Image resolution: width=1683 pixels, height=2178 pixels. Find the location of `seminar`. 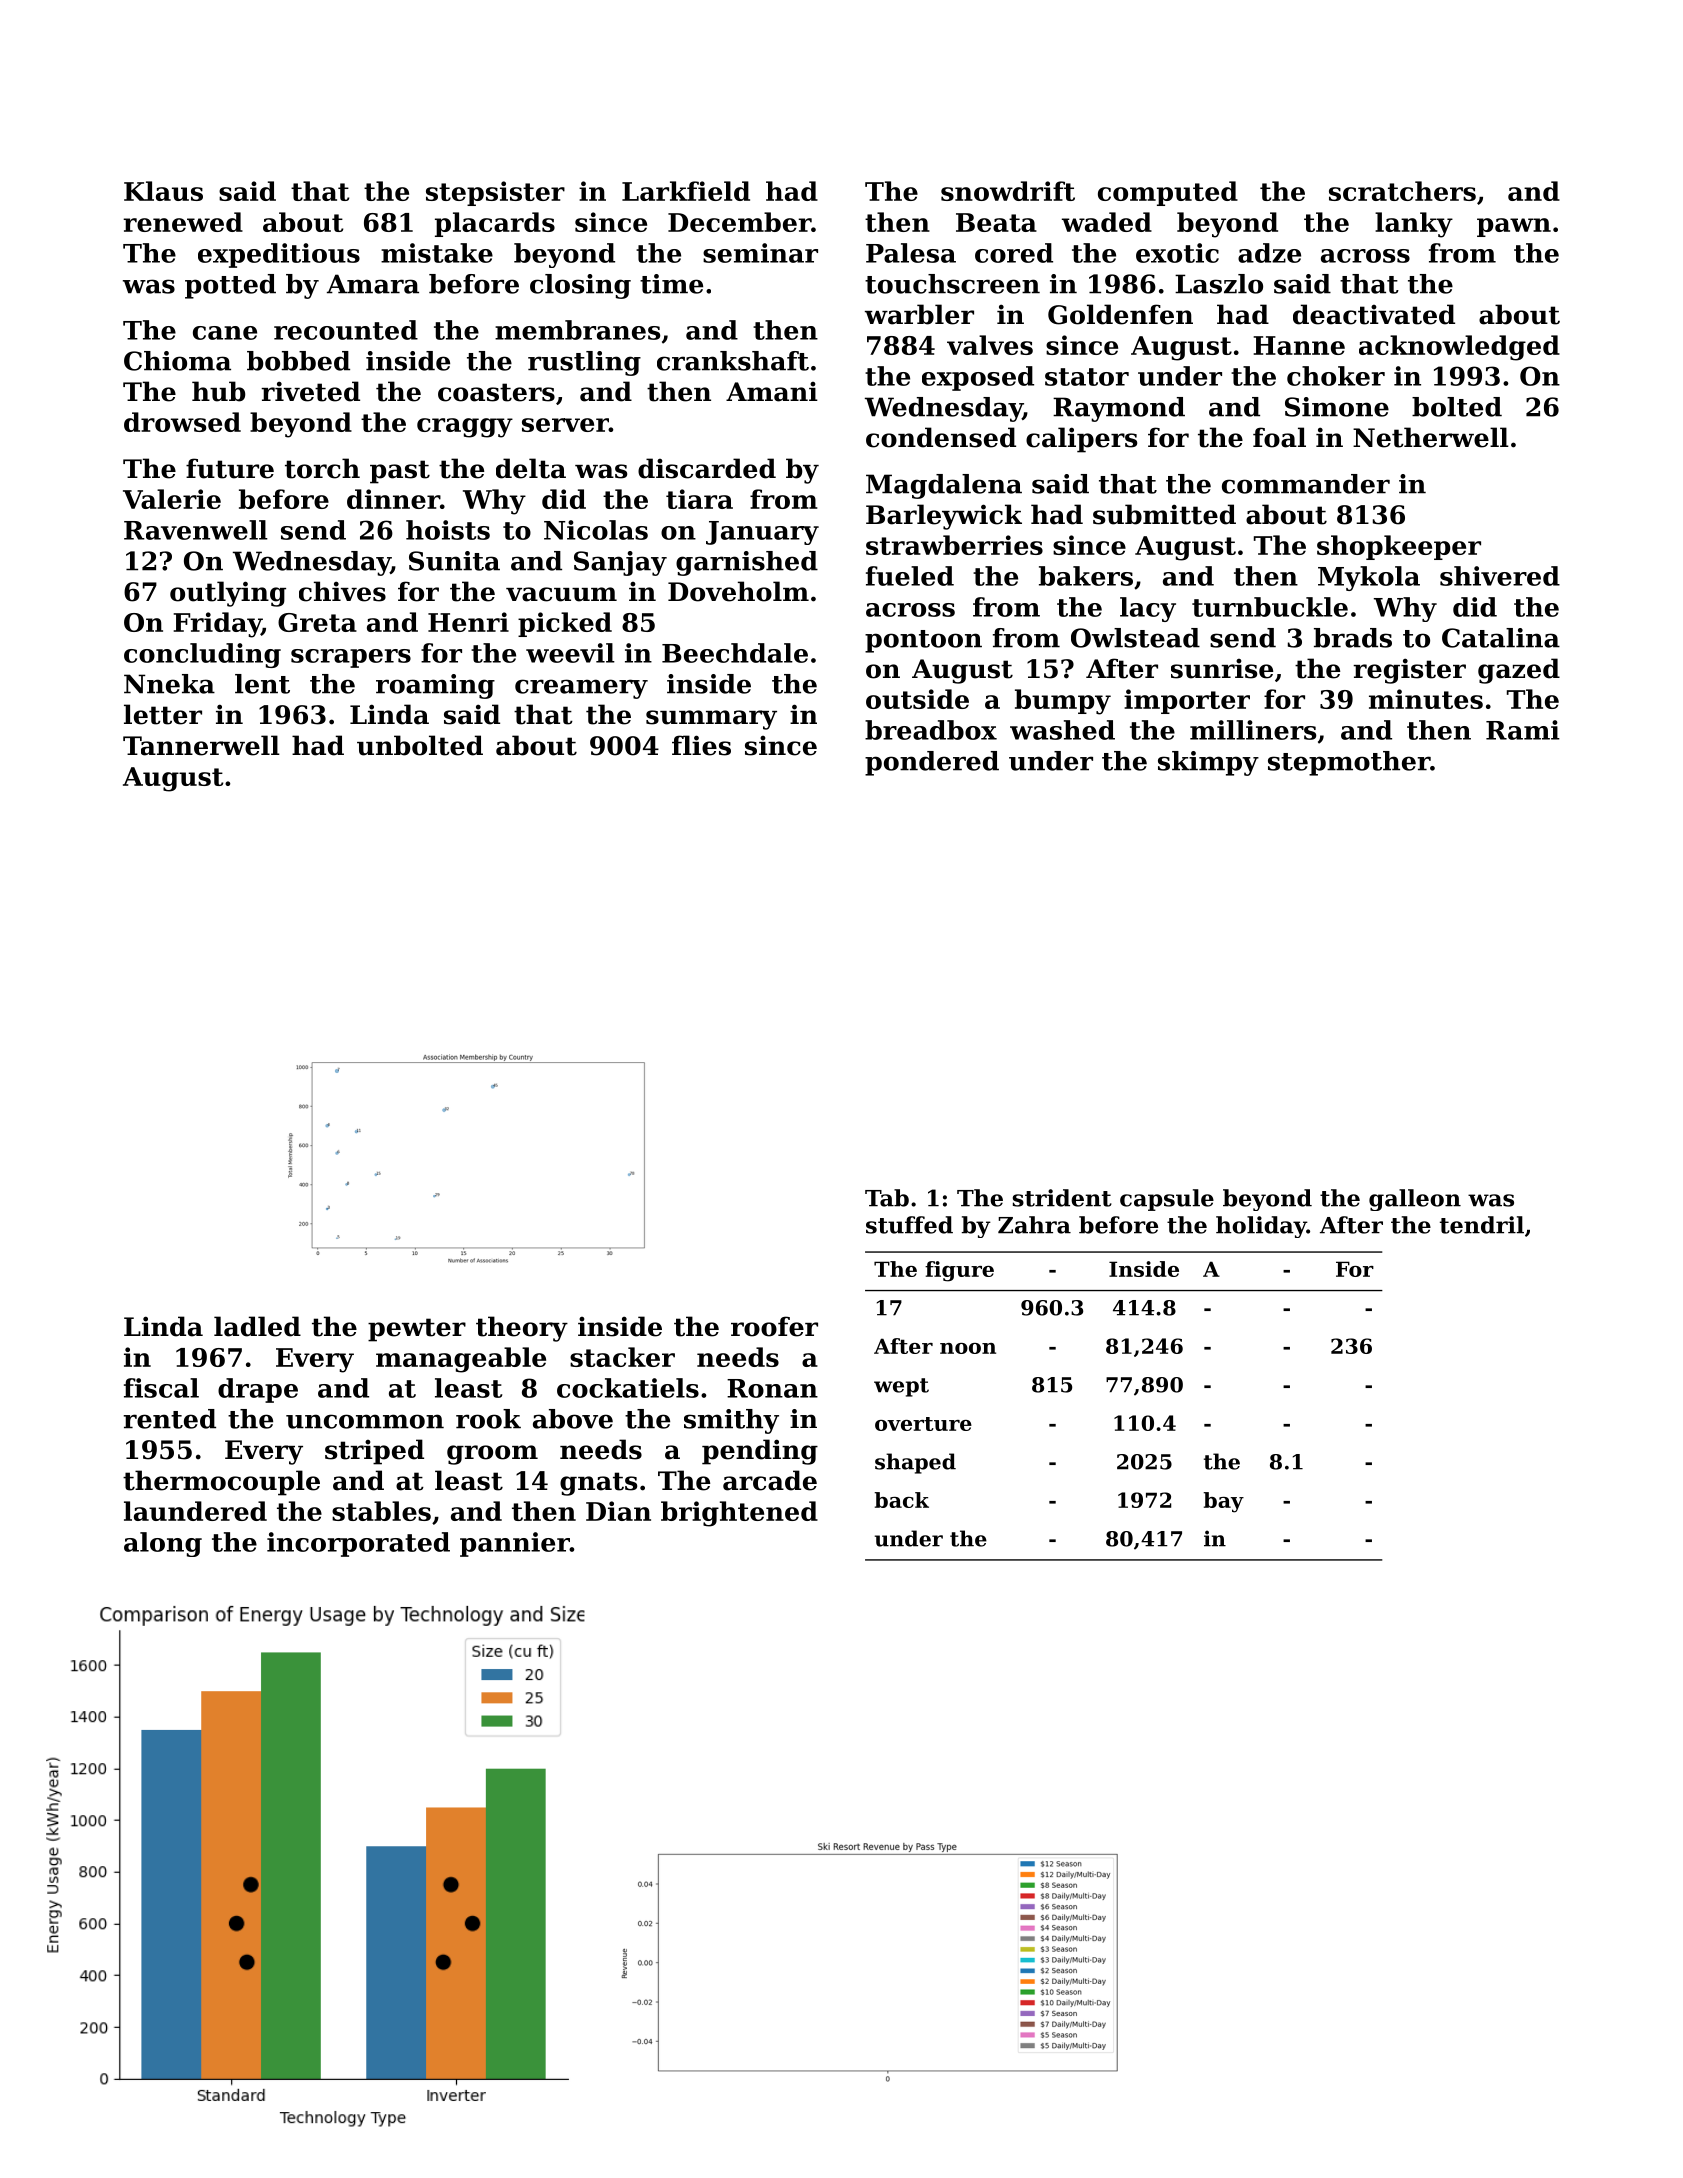

seminar is located at coordinates (760, 253).
